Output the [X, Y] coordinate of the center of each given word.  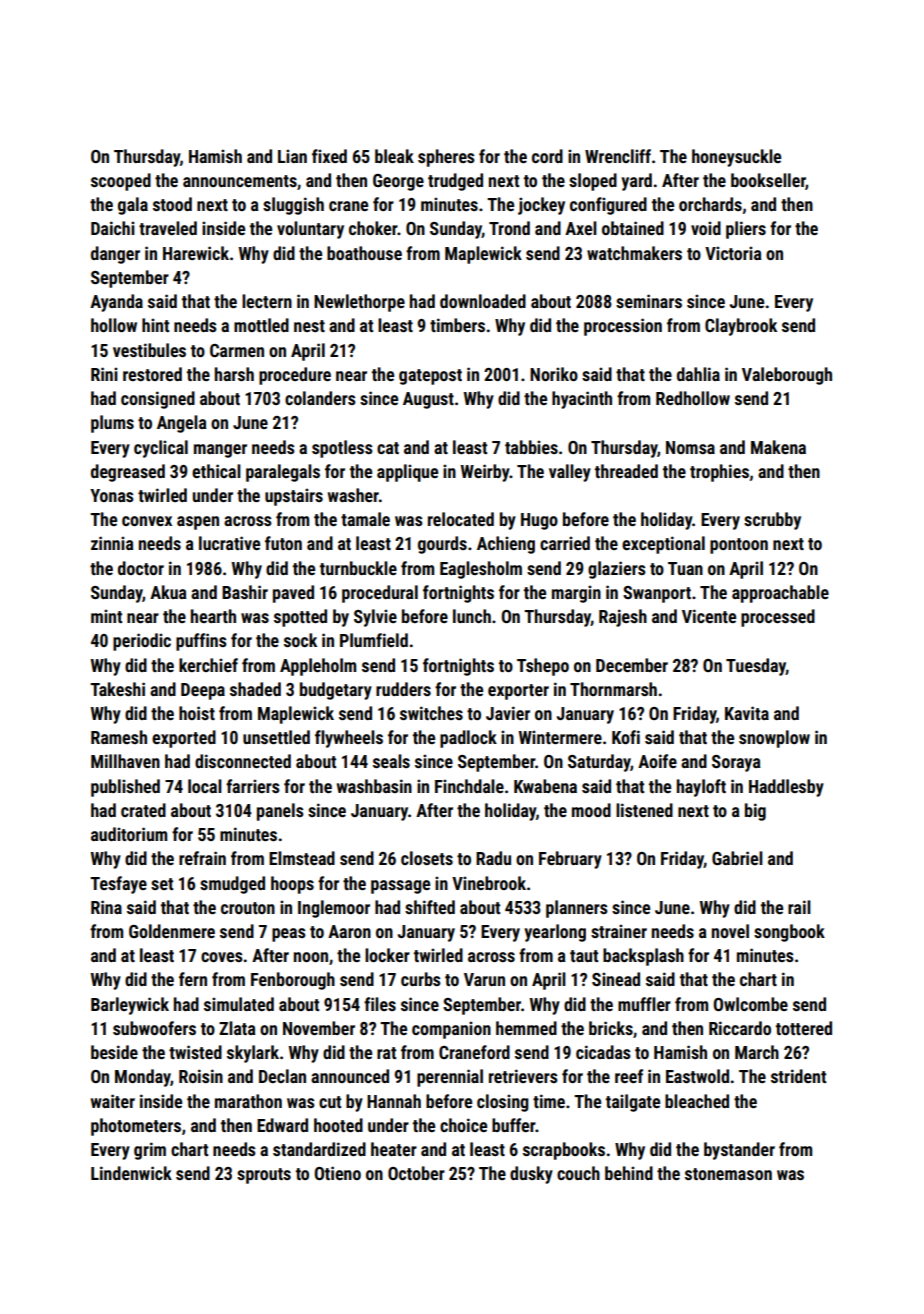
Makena [778, 447]
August [428, 400]
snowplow [774, 739]
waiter [113, 1101]
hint [155, 325]
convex [147, 521]
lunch [472, 616]
